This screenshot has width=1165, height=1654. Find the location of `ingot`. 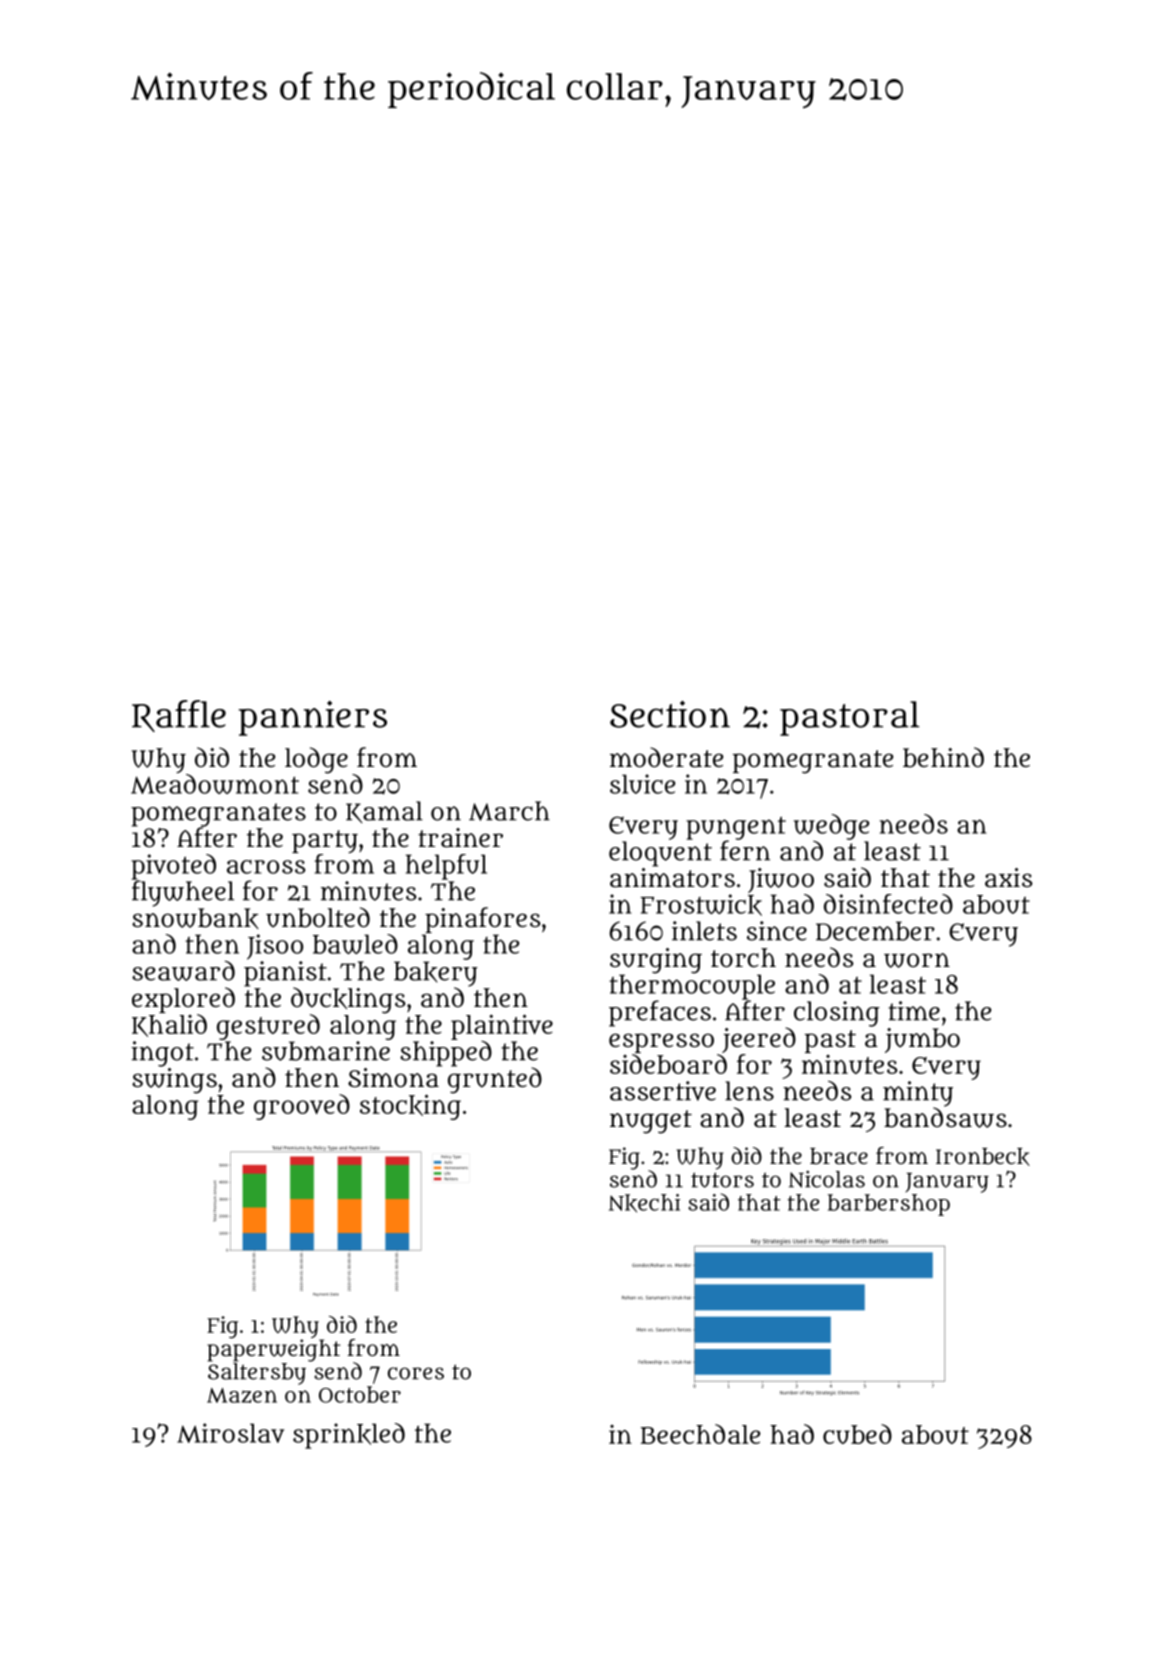

ingot is located at coordinates (162, 1054).
